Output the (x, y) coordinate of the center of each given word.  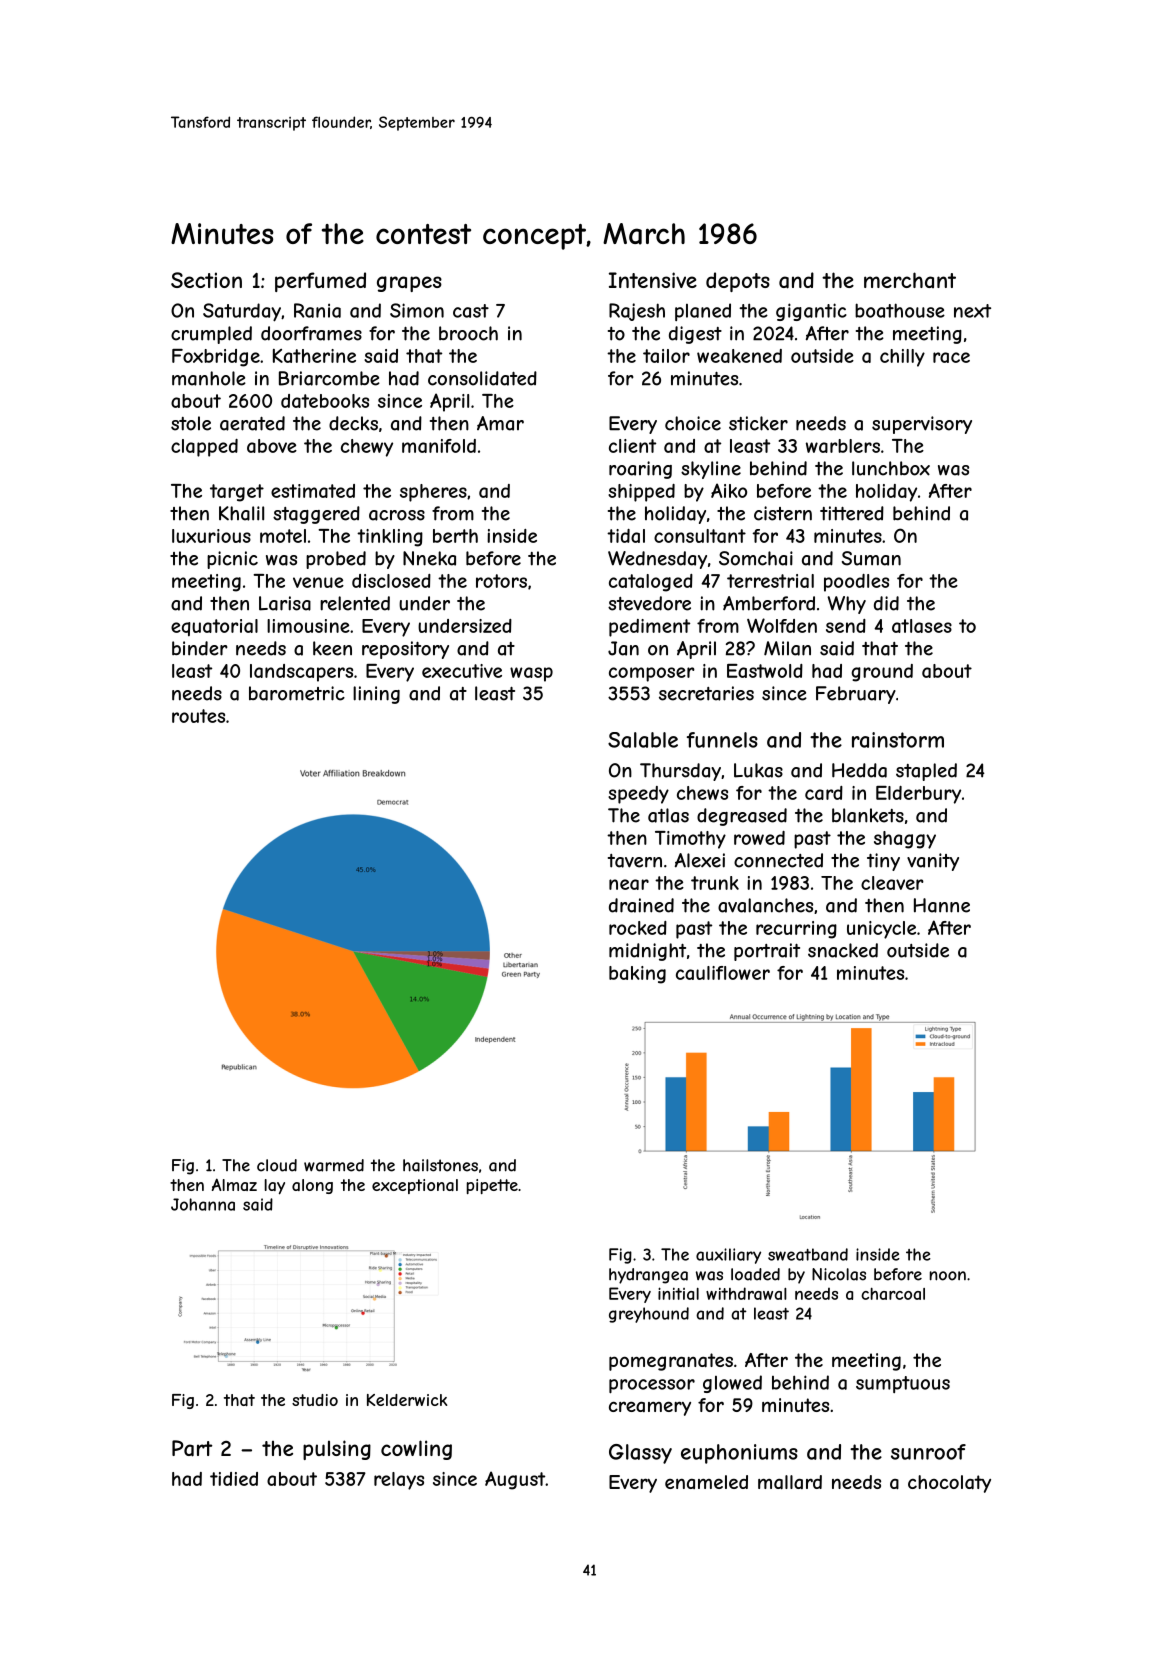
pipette (492, 1186)
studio (315, 1400)
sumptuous (903, 1384)
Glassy (640, 1454)
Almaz (234, 1184)
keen (332, 648)
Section (206, 280)
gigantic (811, 312)
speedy (638, 795)
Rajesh (637, 312)
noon (948, 1276)
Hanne (942, 905)
